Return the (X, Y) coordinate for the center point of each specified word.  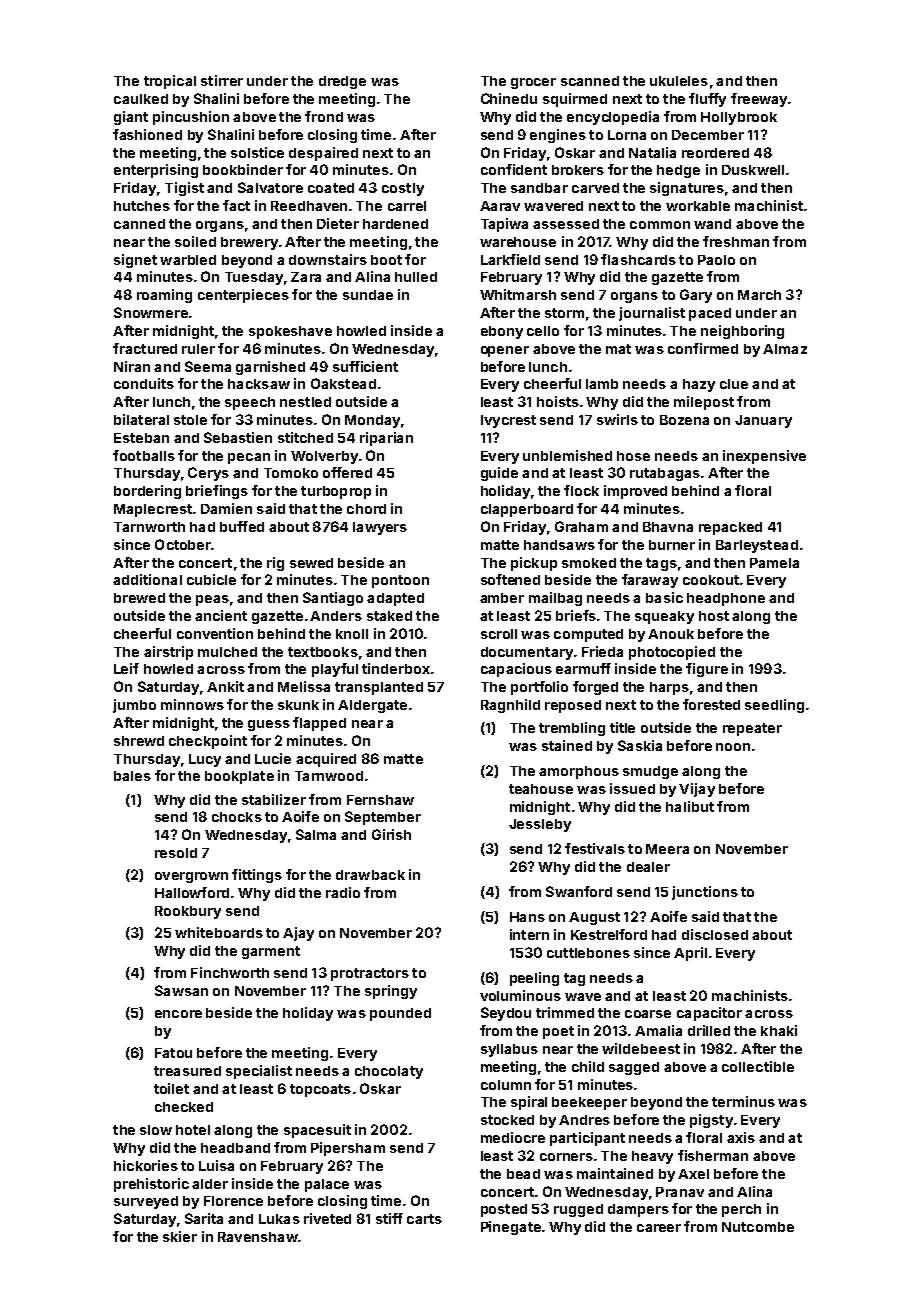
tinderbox (396, 668)
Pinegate (511, 1228)
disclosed (715, 934)
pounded (400, 1014)
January (763, 421)
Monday (372, 421)
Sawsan (181, 990)
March (759, 295)
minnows (192, 704)
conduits (144, 383)
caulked (141, 99)
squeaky (664, 617)
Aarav (500, 206)
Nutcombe (758, 1227)
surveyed (146, 1202)
